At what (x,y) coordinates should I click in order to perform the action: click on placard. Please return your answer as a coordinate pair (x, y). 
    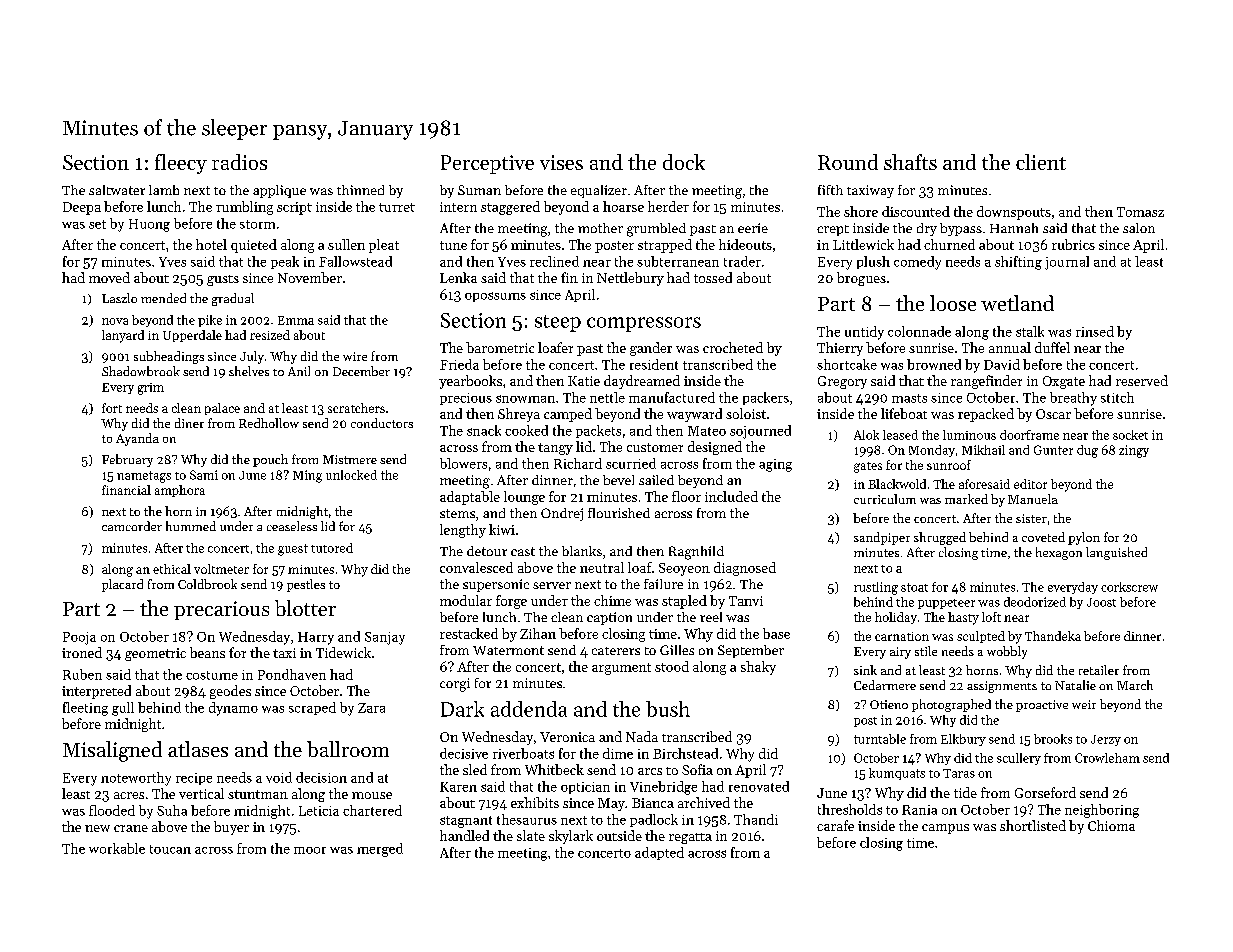
    Looking at the image, I should click on (122, 585).
